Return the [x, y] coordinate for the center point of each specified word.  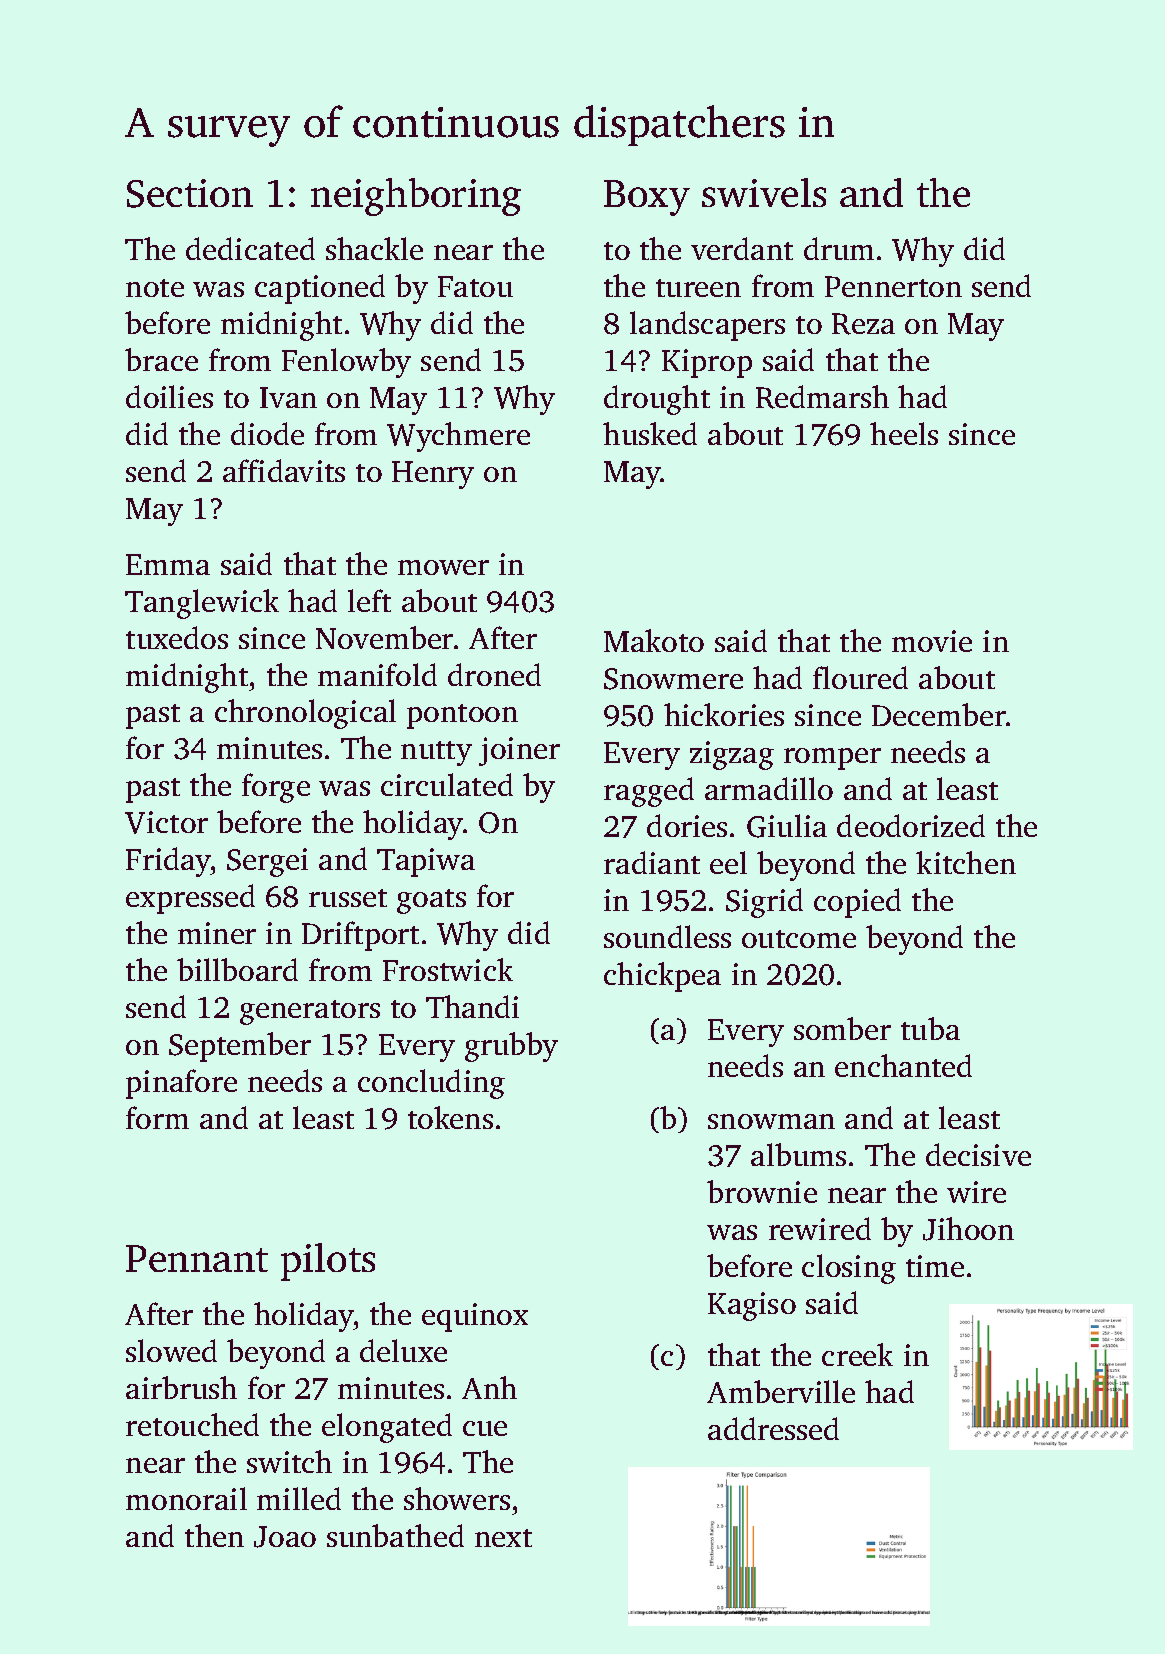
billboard [237, 969]
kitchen [966, 862]
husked [650, 433]
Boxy [647, 198]
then [214, 1535]
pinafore [181, 1084]
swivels [764, 192]
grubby [511, 1047]
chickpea [662, 977]
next [503, 1538]
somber [842, 1028]
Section [190, 193]
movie [932, 641]
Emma [168, 564]
